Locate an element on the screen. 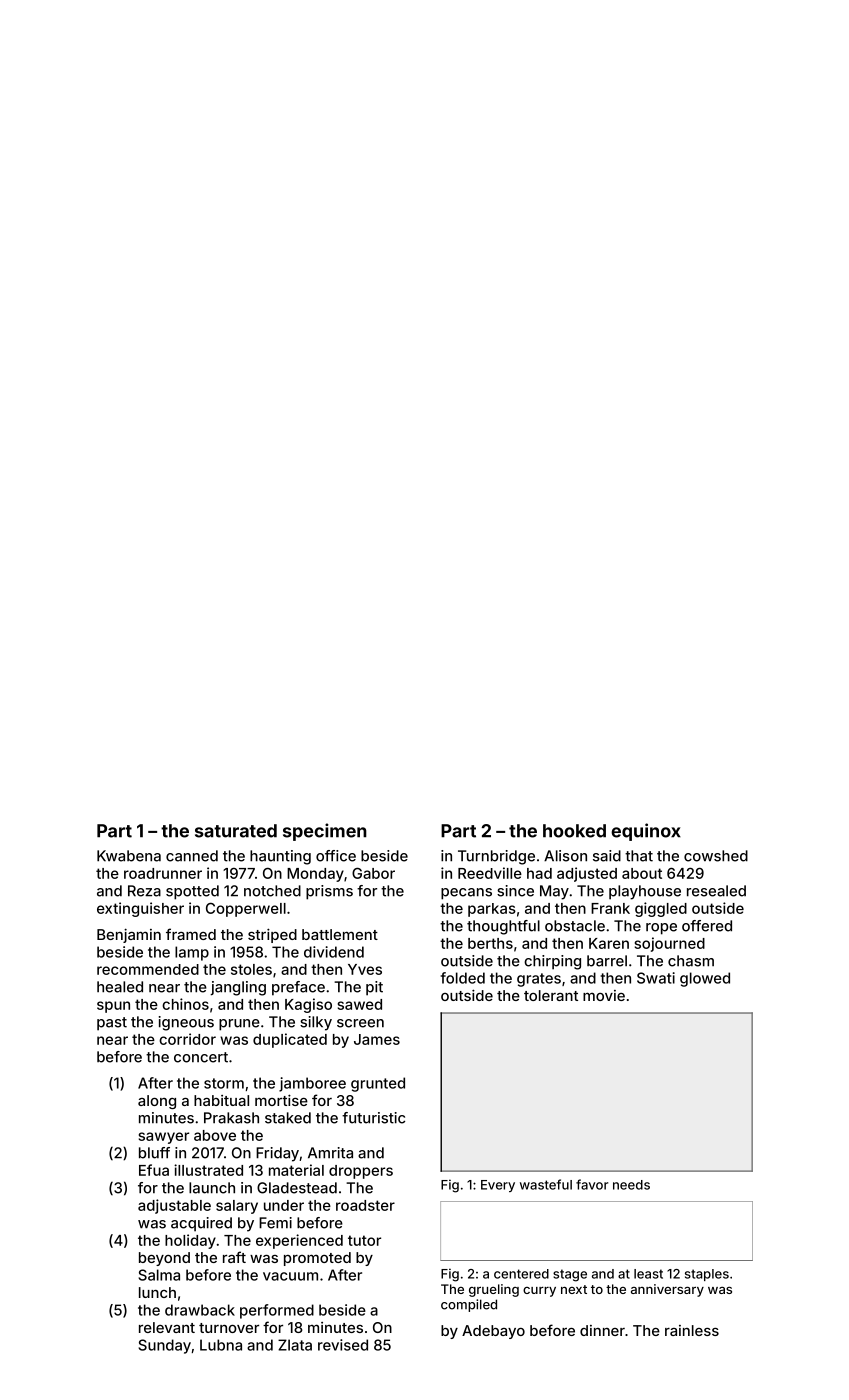 Image resolution: width=849 pixels, height=1400 pixels. least is located at coordinates (648, 1274).
